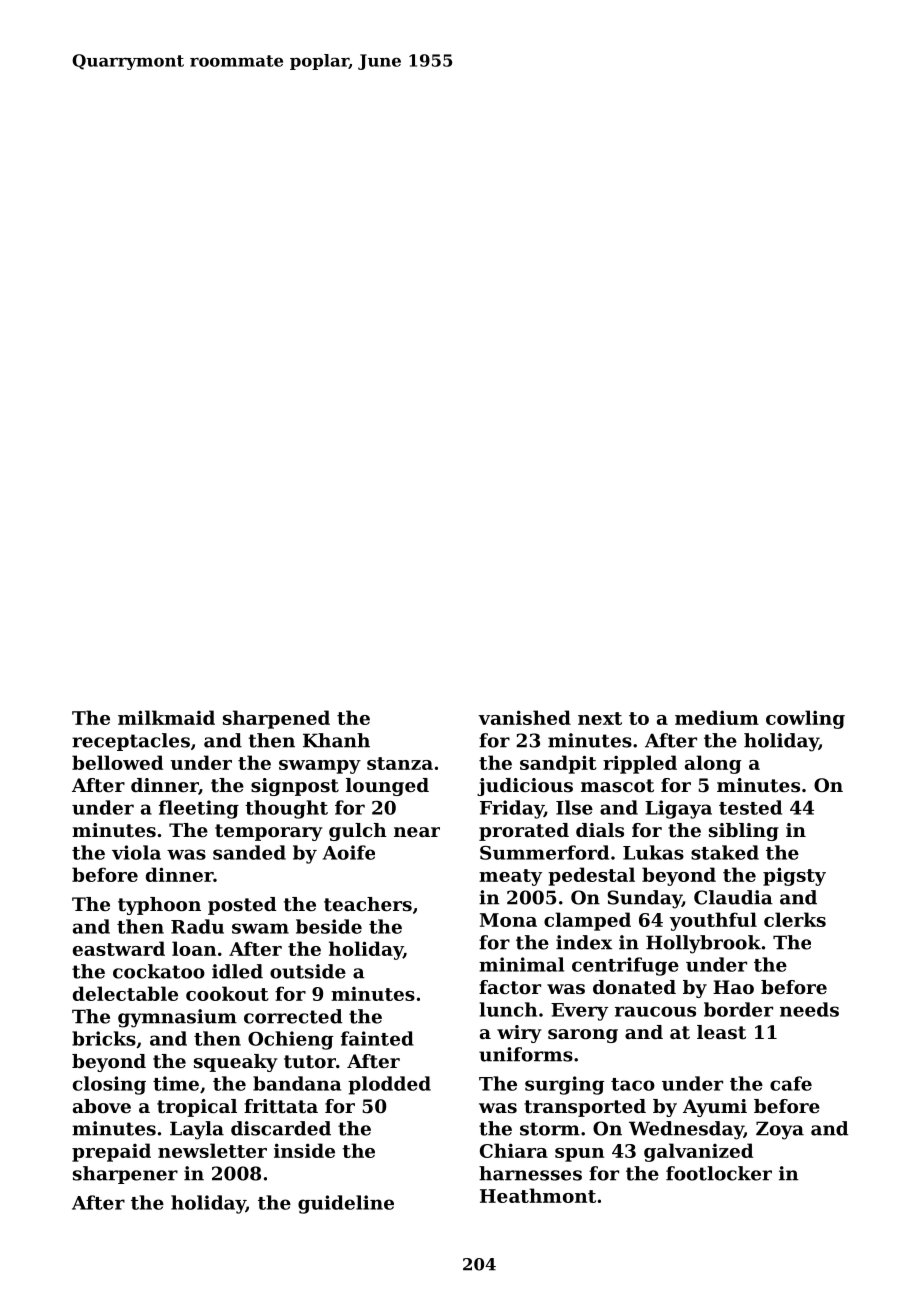 The image size is (924, 1314). Describe the element at coordinates (791, 1083) in the image. I see `cafe` at that location.
